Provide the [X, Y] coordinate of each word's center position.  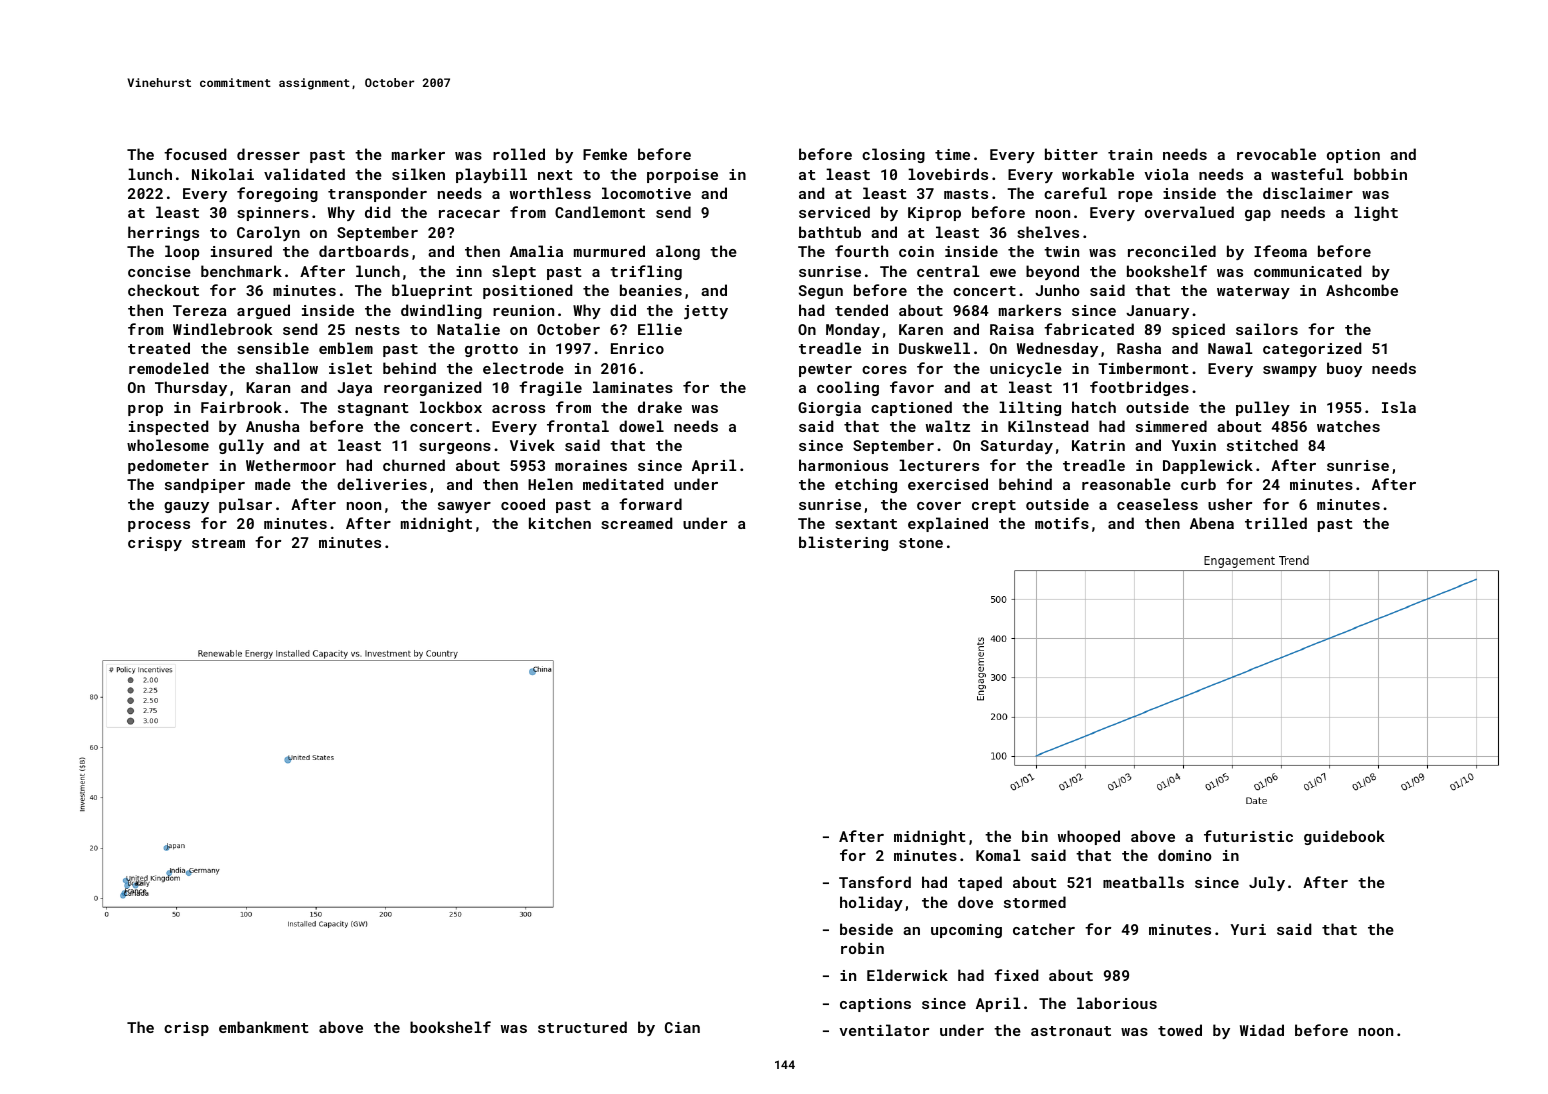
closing [893, 155]
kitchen [560, 523]
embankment [264, 1027]
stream [218, 543]
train [1130, 154]
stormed [1035, 902]
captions [875, 1005]
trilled [1276, 523]
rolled [519, 154]
